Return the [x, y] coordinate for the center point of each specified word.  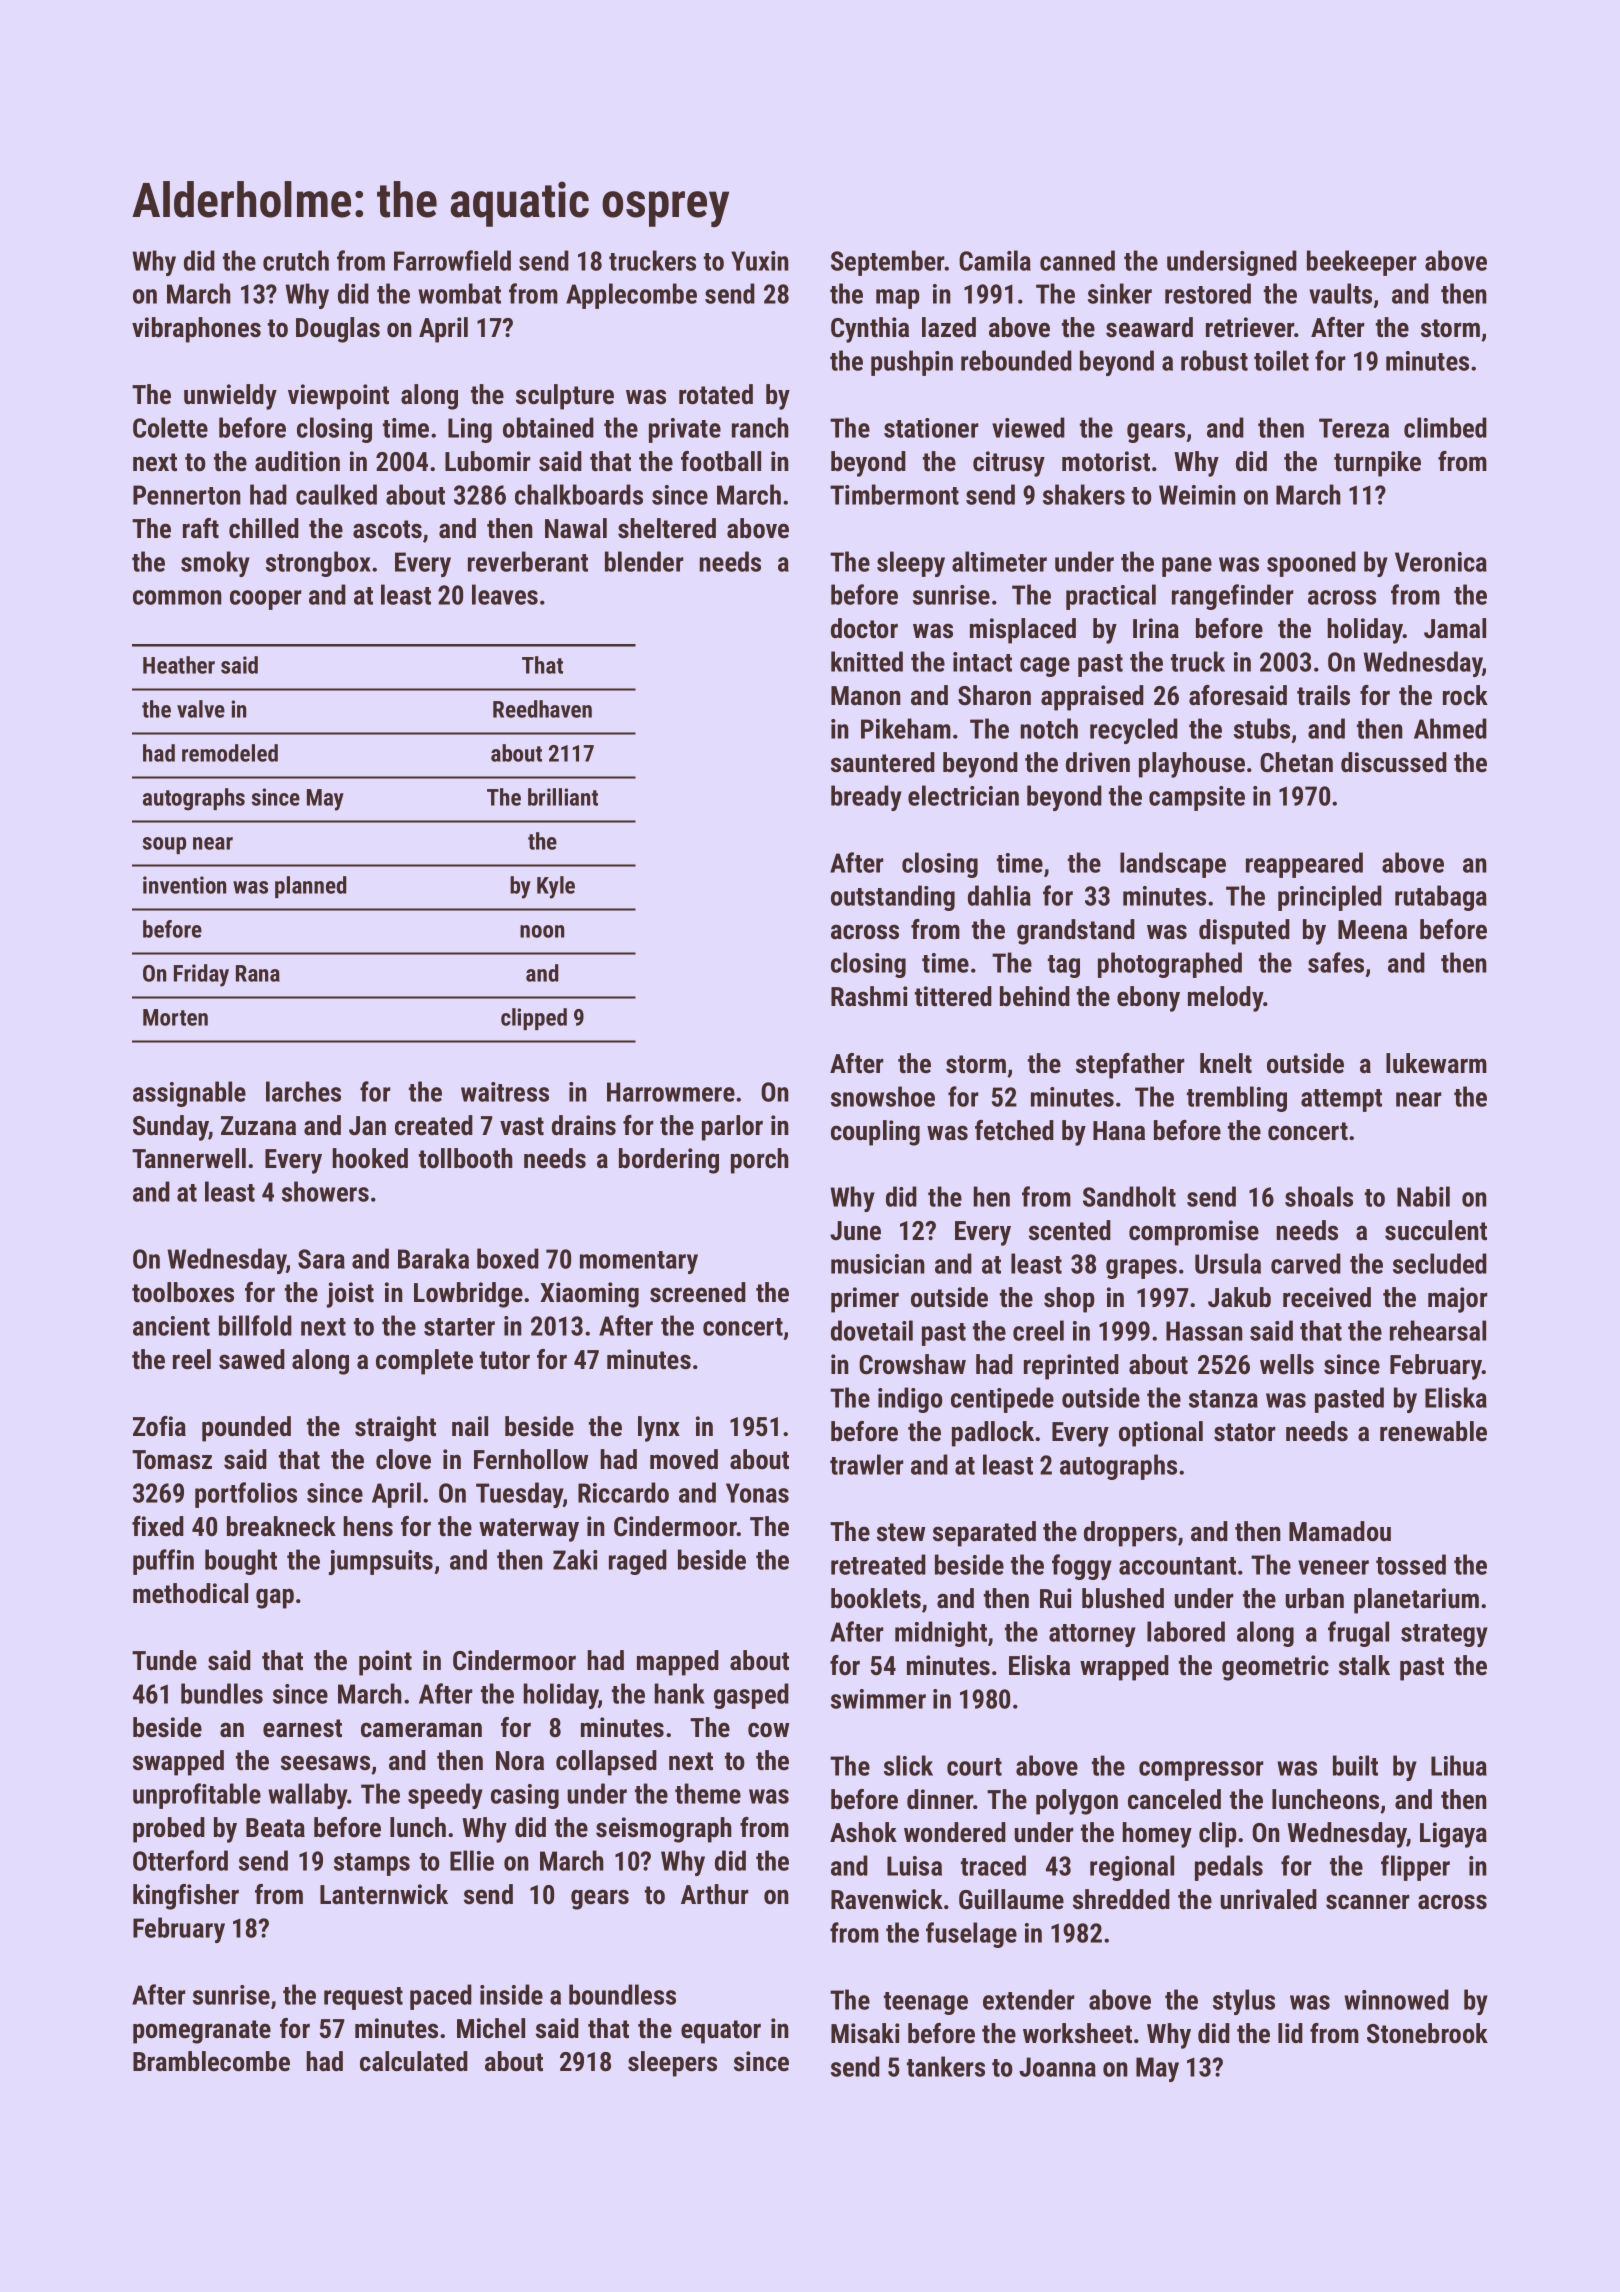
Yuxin [760, 261]
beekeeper [1362, 263]
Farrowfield [452, 260]
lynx [659, 1429]
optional [1161, 1434]
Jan [367, 1126]
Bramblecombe [211, 2061]
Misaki [865, 2033]
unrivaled [1269, 1899]
